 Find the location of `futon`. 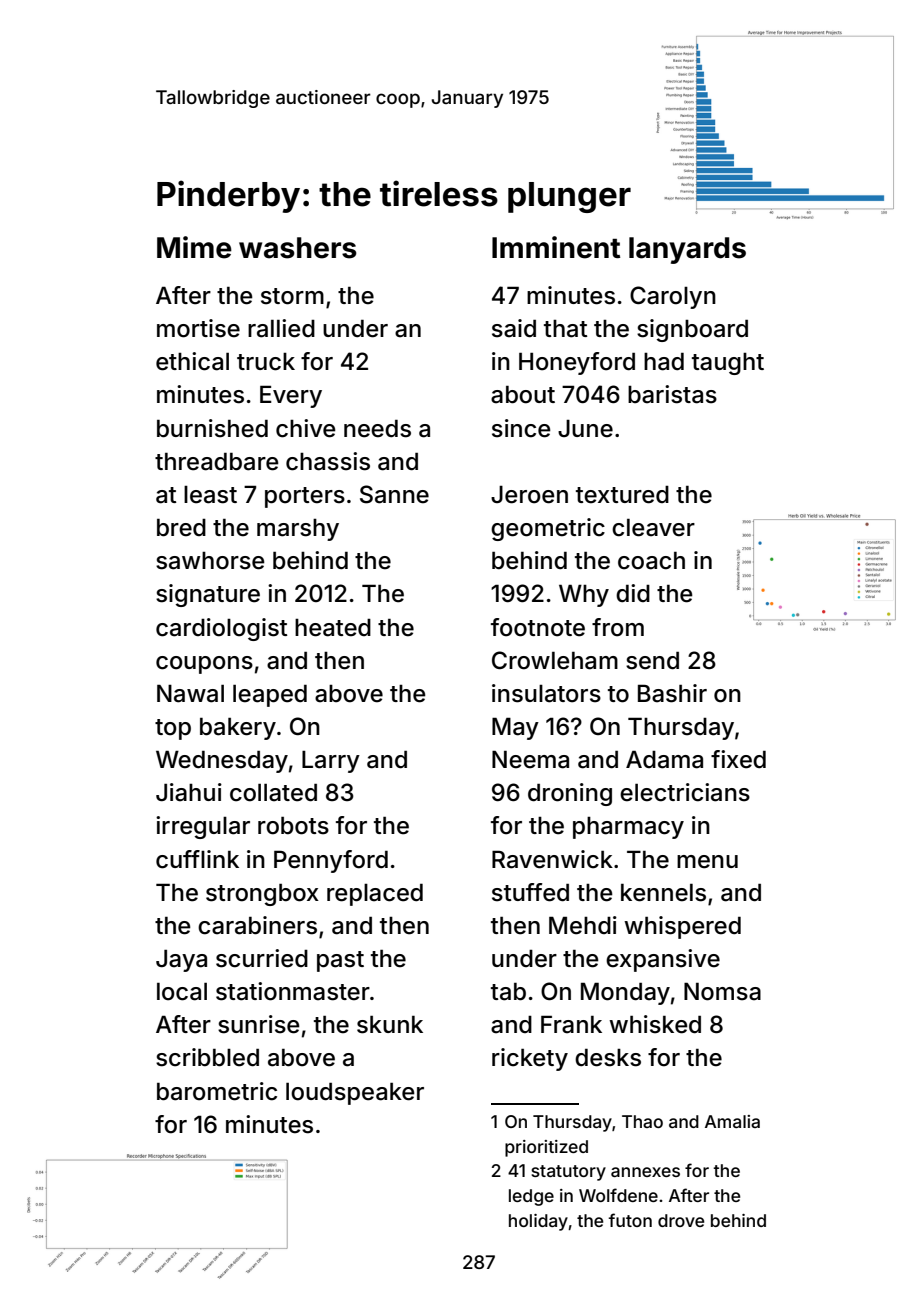

futon is located at coordinates (630, 1220).
